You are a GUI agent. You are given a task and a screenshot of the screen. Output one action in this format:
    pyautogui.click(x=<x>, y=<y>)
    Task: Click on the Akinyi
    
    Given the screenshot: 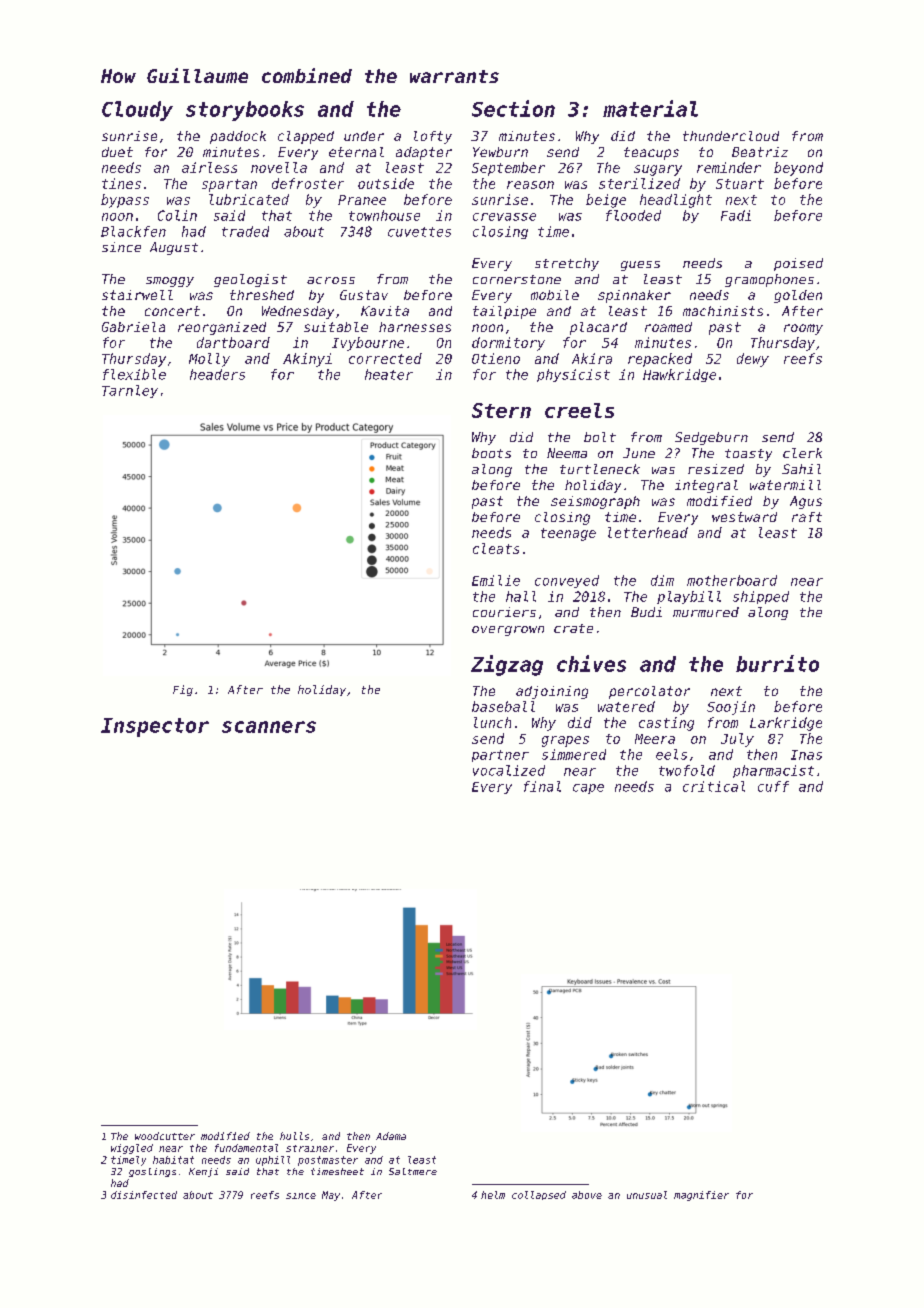 What is the action you would take?
    pyautogui.click(x=307, y=360)
